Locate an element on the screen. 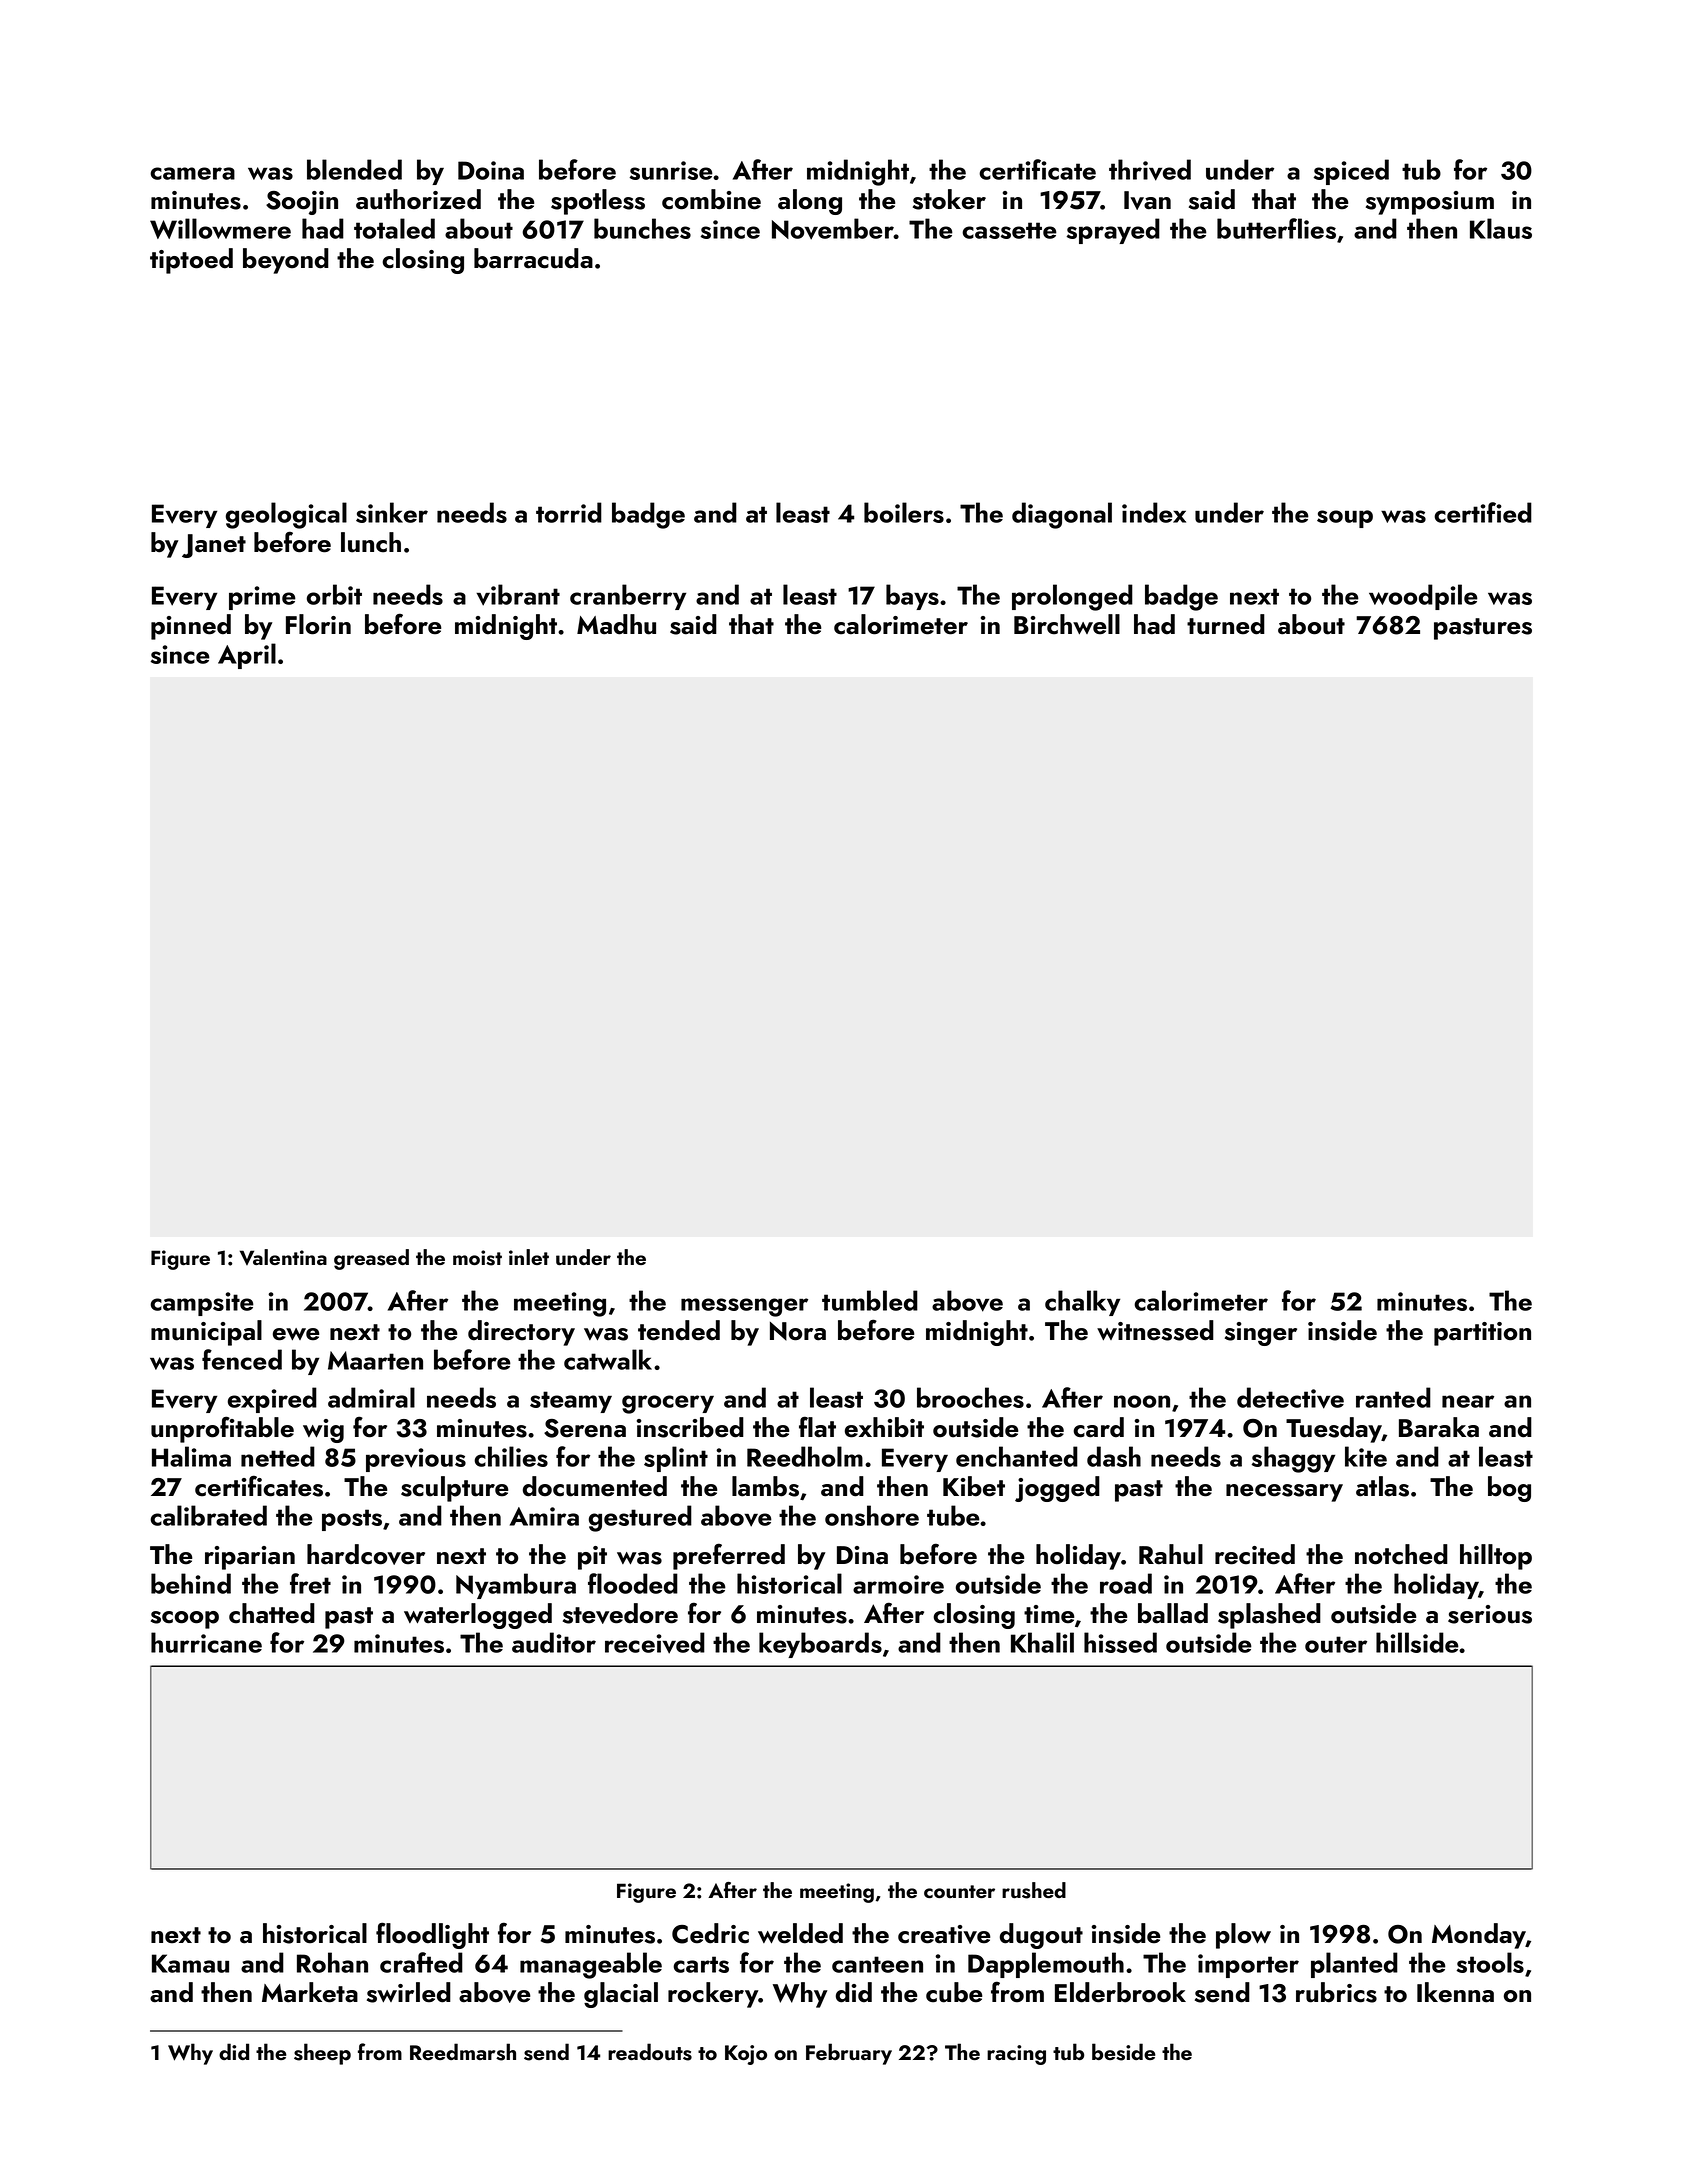 The image size is (1683, 2178). tiptoed is located at coordinates (191, 261).
